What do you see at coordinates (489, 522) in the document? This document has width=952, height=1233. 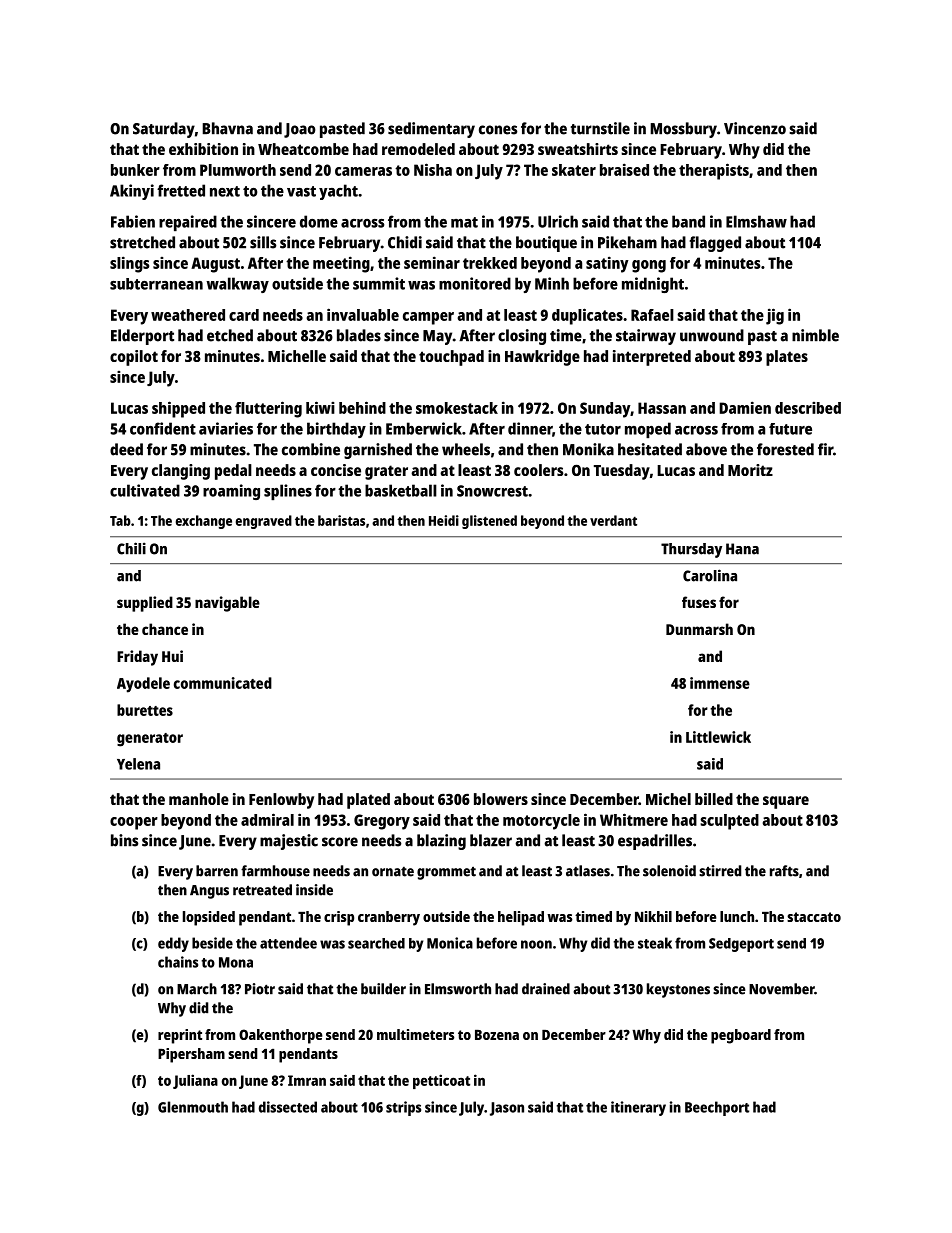 I see `glistened` at bounding box center [489, 522].
